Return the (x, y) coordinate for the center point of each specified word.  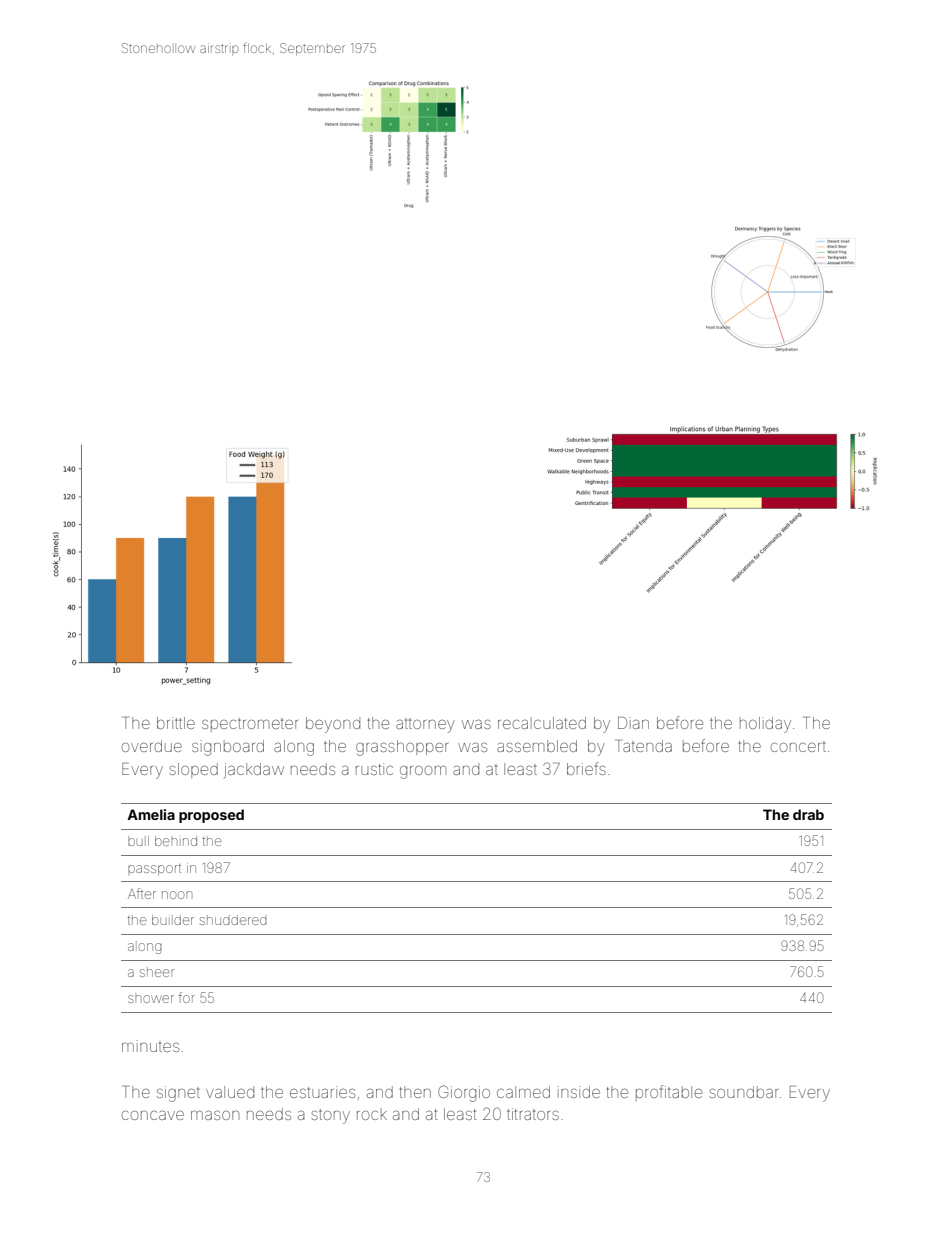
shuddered (233, 920)
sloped (193, 770)
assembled (537, 746)
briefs (586, 768)
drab (808, 814)
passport (154, 870)
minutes (150, 1046)
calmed (523, 1092)
